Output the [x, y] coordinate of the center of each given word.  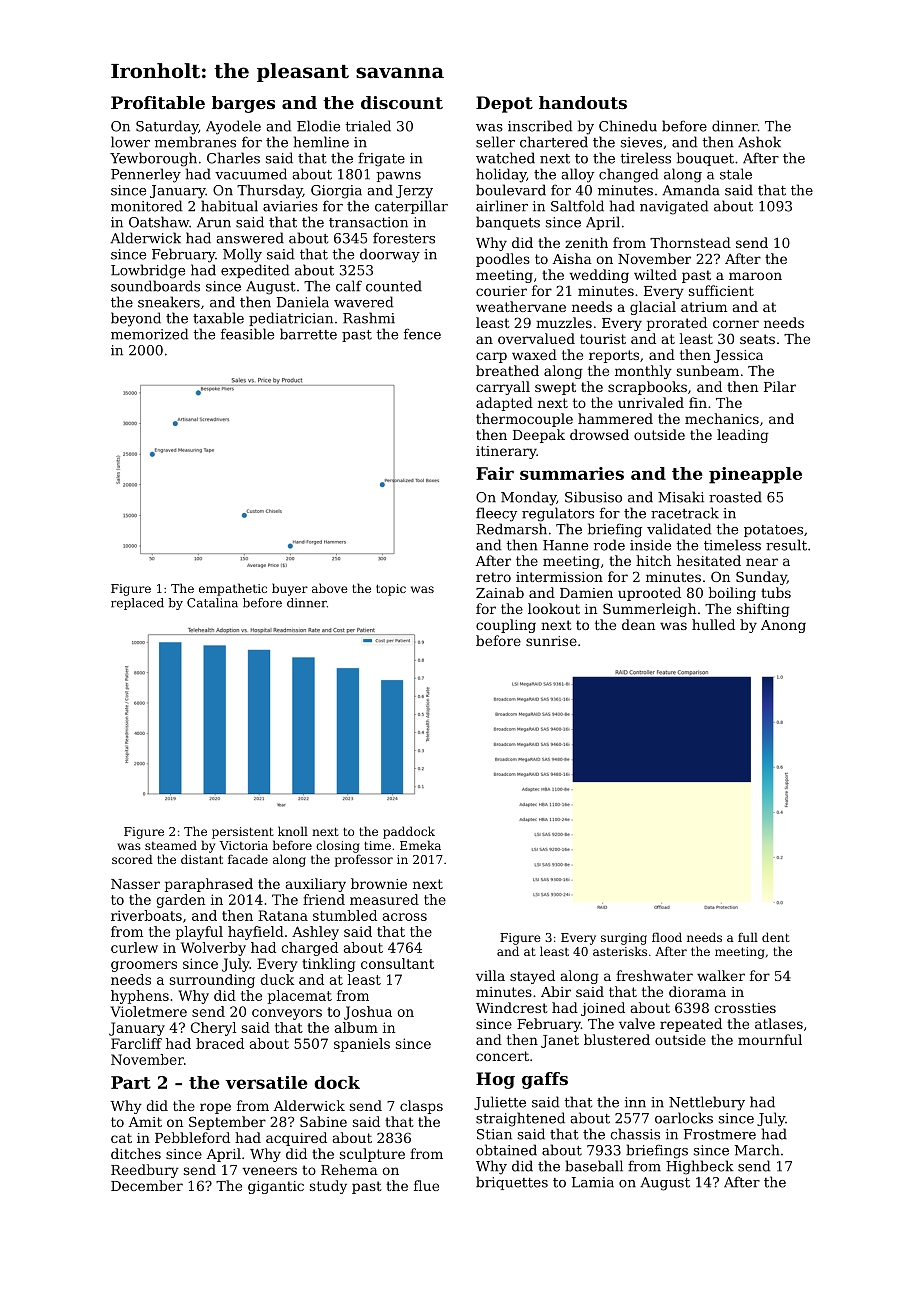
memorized [149, 334]
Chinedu [628, 126]
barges [243, 104]
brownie [379, 883]
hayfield [256, 933]
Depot [504, 104]
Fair [495, 473]
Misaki [681, 497]
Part [131, 1082]
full [748, 937]
